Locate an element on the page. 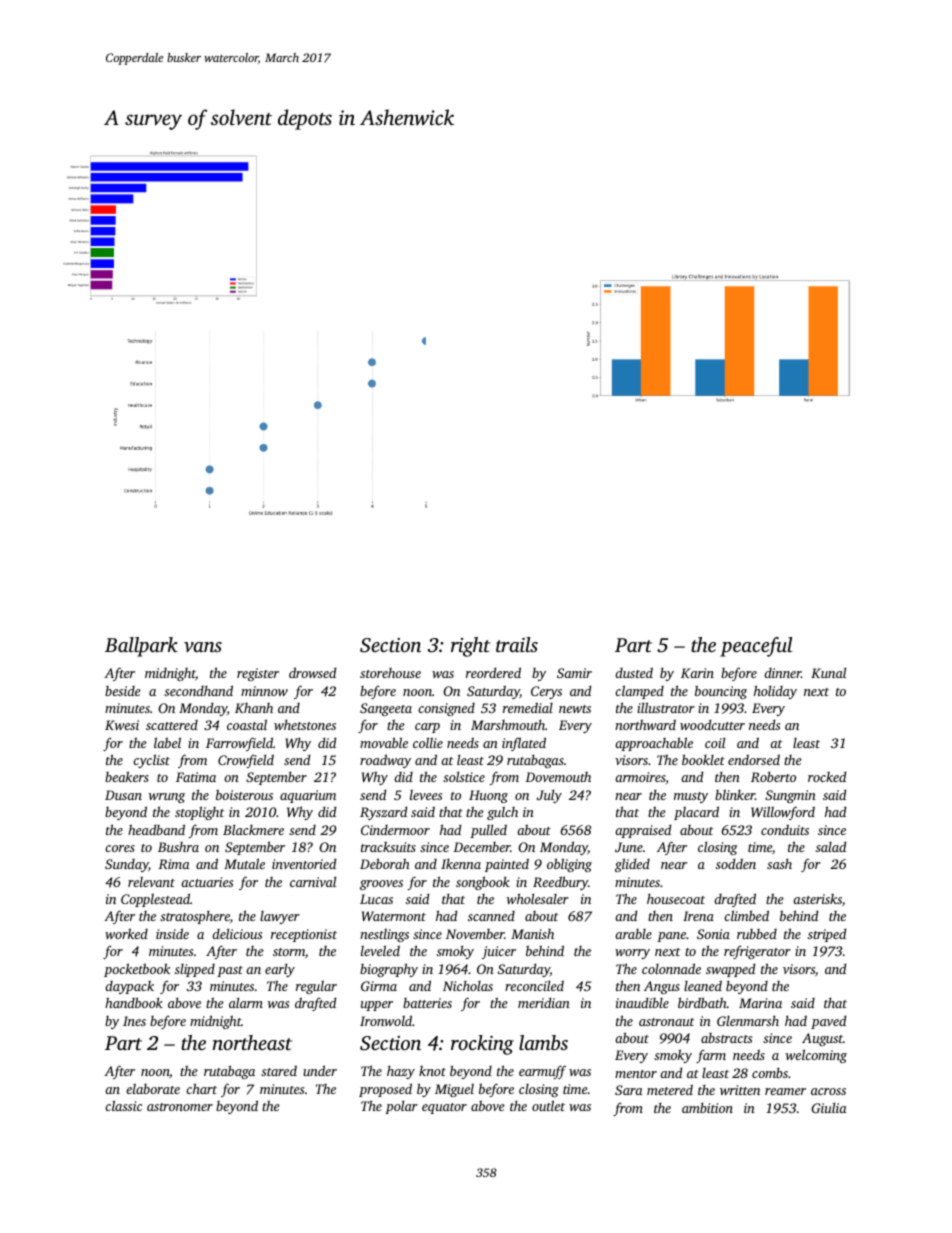 The width and height of the image is (952, 1233). Sangeeta is located at coordinates (386, 709).
